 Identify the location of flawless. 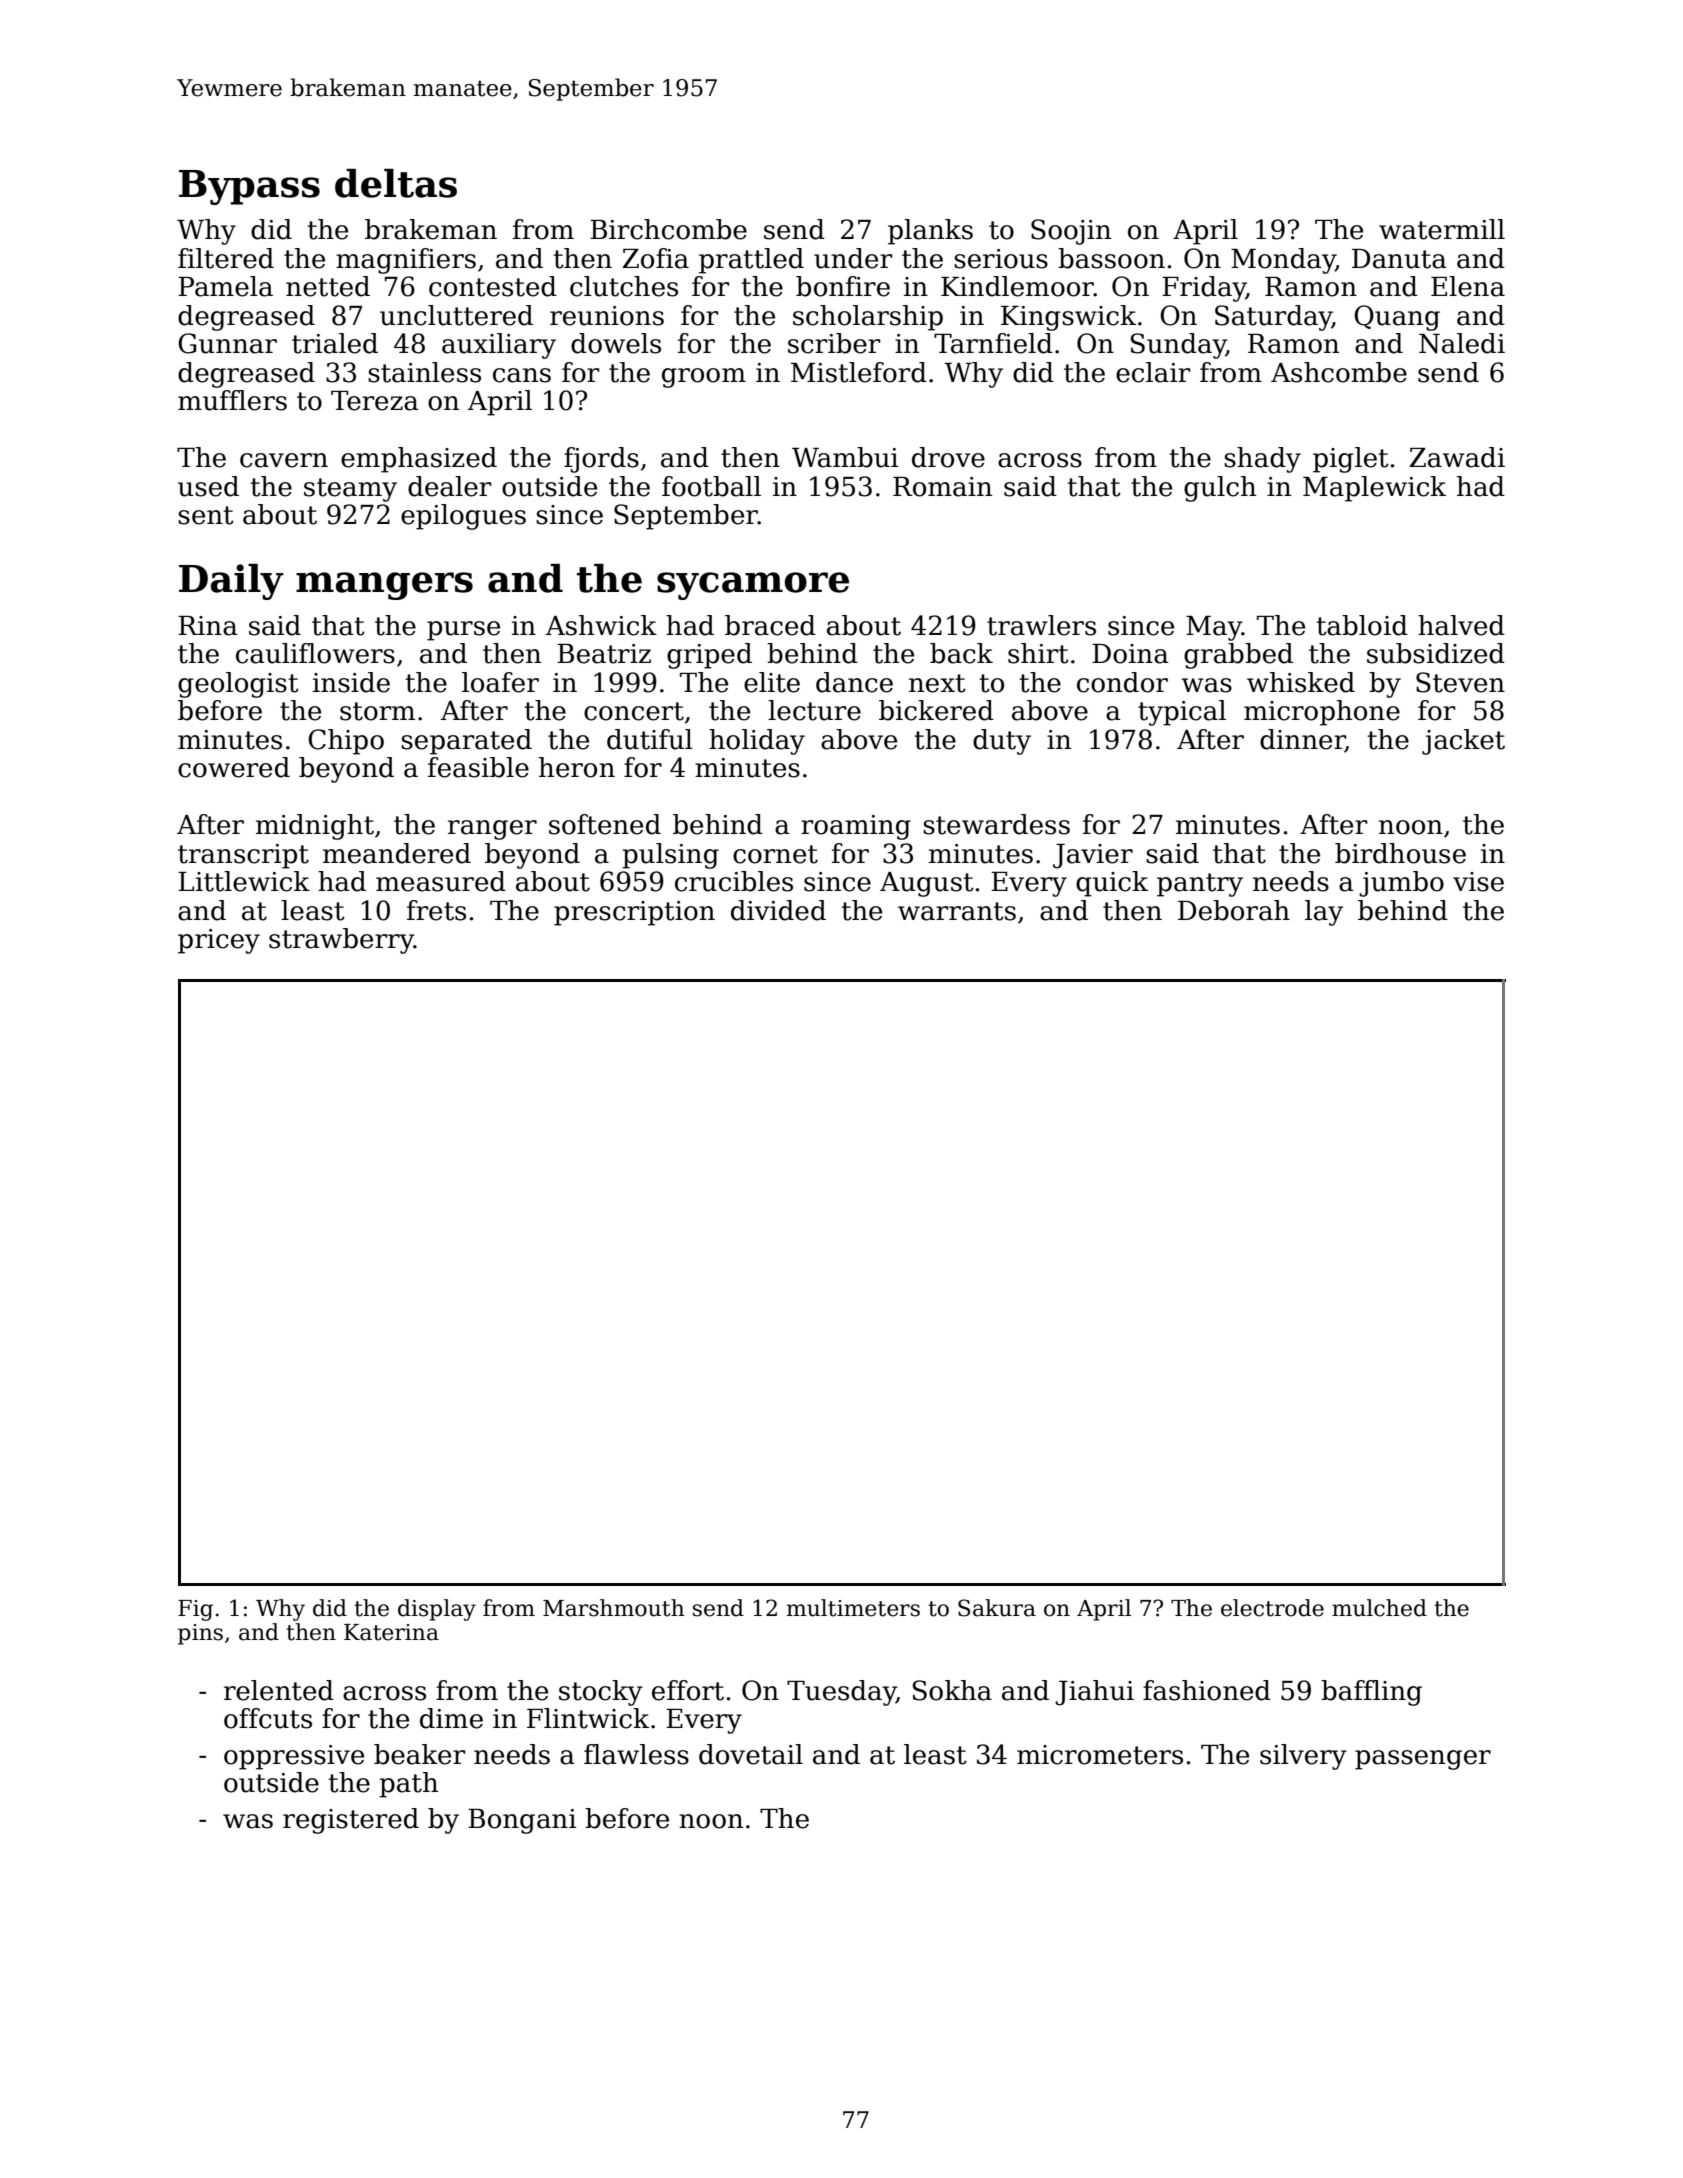
(636, 1754).
